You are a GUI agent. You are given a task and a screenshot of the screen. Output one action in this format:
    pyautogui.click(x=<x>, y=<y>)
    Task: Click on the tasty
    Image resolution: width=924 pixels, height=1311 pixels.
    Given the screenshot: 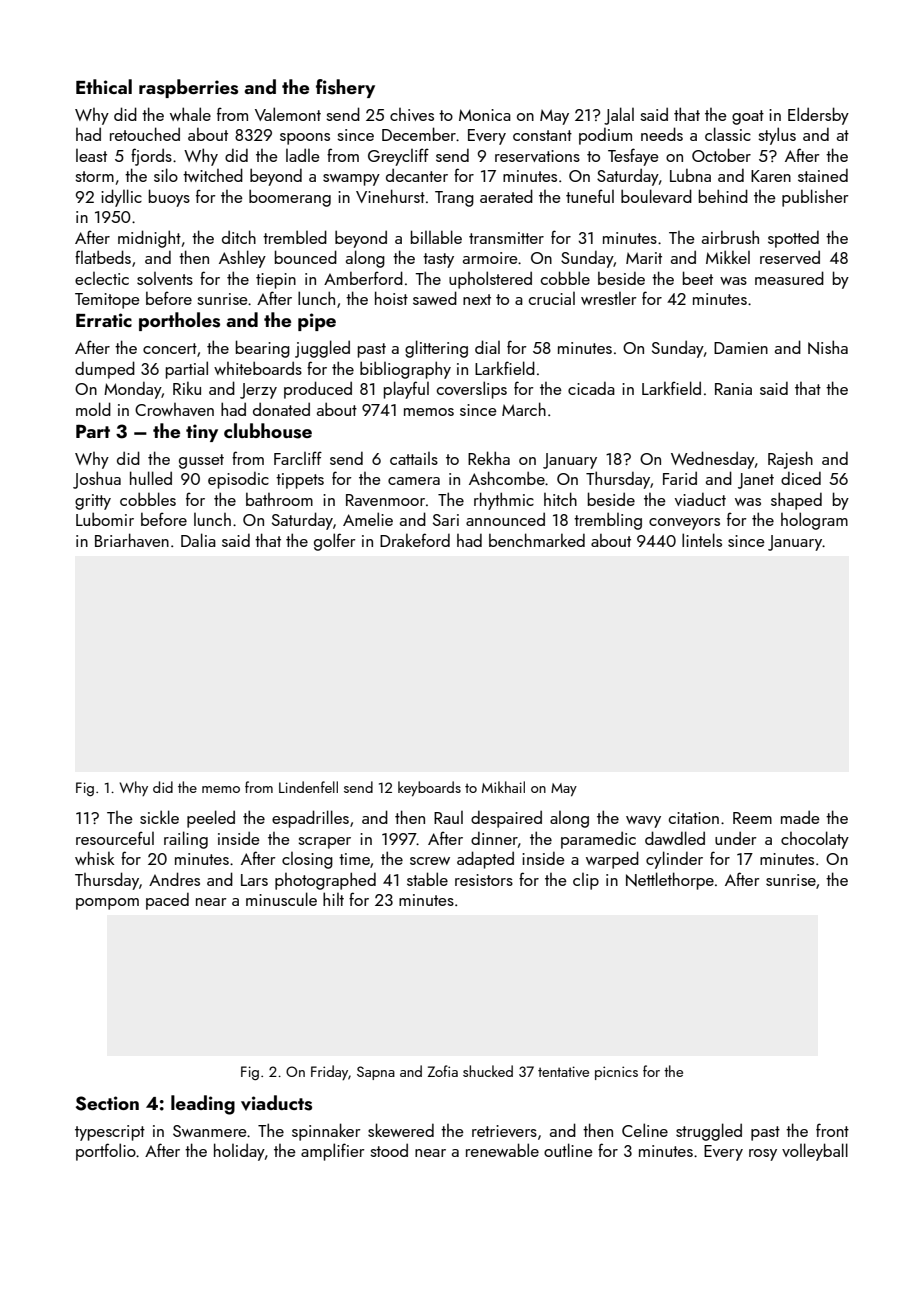 What is the action you would take?
    pyautogui.click(x=438, y=260)
